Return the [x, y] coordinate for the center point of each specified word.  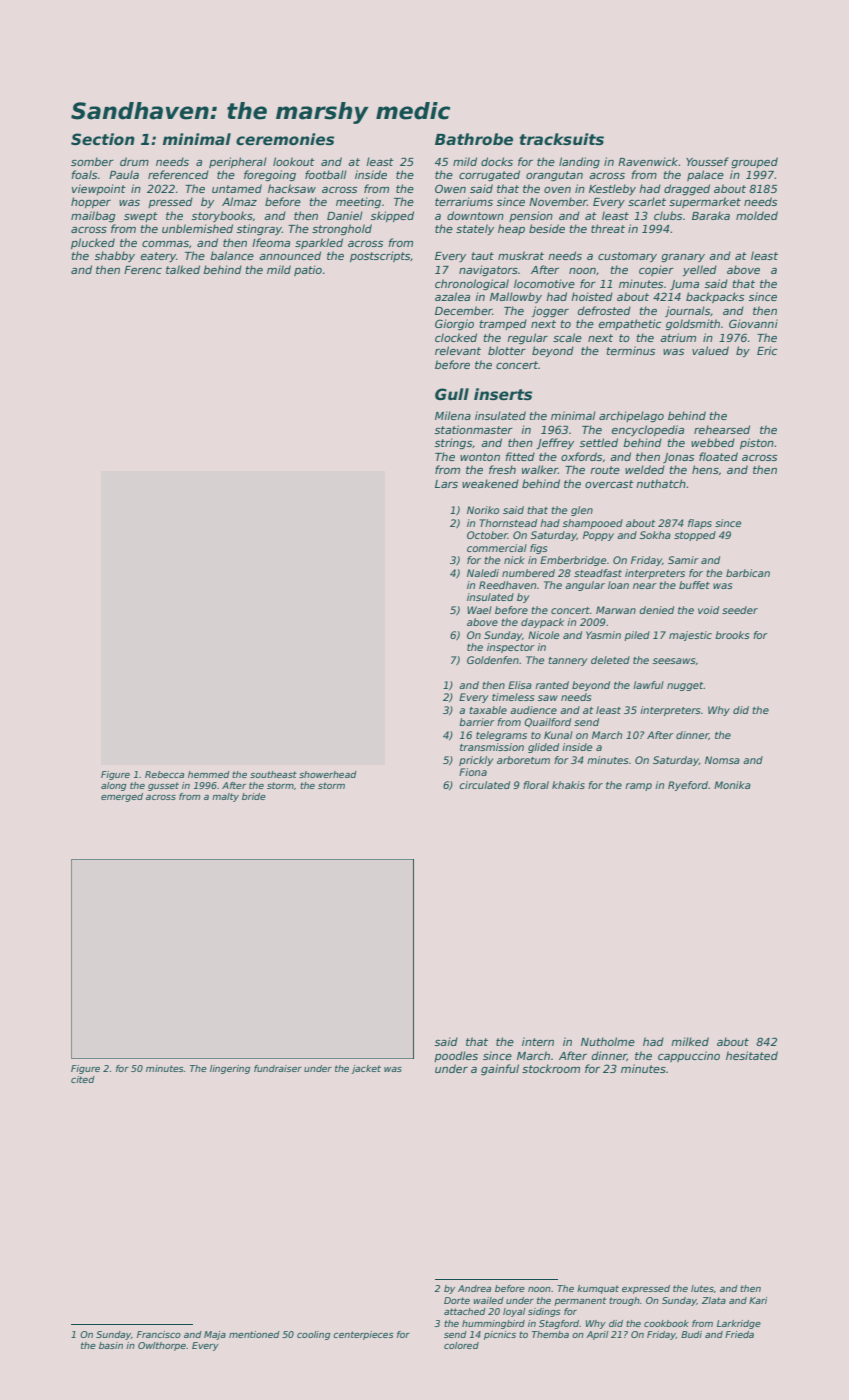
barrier [477, 722]
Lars [446, 484]
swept [141, 217]
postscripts [380, 256]
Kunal [558, 735]
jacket [366, 1069]
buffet [694, 585]
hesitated [752, 1055]
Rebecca [164, 774]
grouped [754, 163]
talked [183, 269]
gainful [500, 1069]
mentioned [254, 1334]
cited [83, 1079]
